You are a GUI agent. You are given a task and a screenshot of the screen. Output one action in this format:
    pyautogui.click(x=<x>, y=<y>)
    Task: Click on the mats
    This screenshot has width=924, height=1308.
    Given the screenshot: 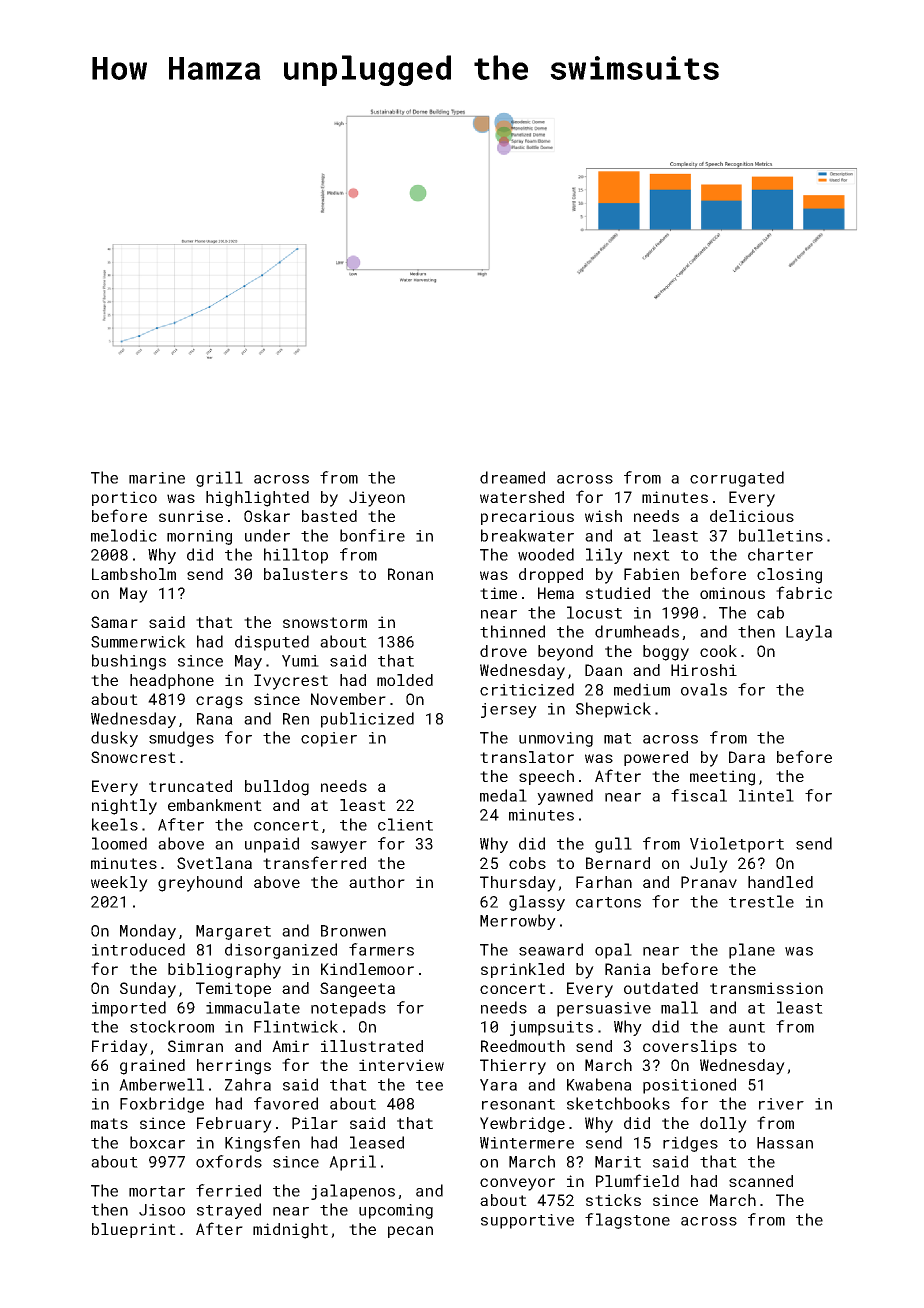 What is the action you would take?
    pyautogui.click(x=109, y=1123)
